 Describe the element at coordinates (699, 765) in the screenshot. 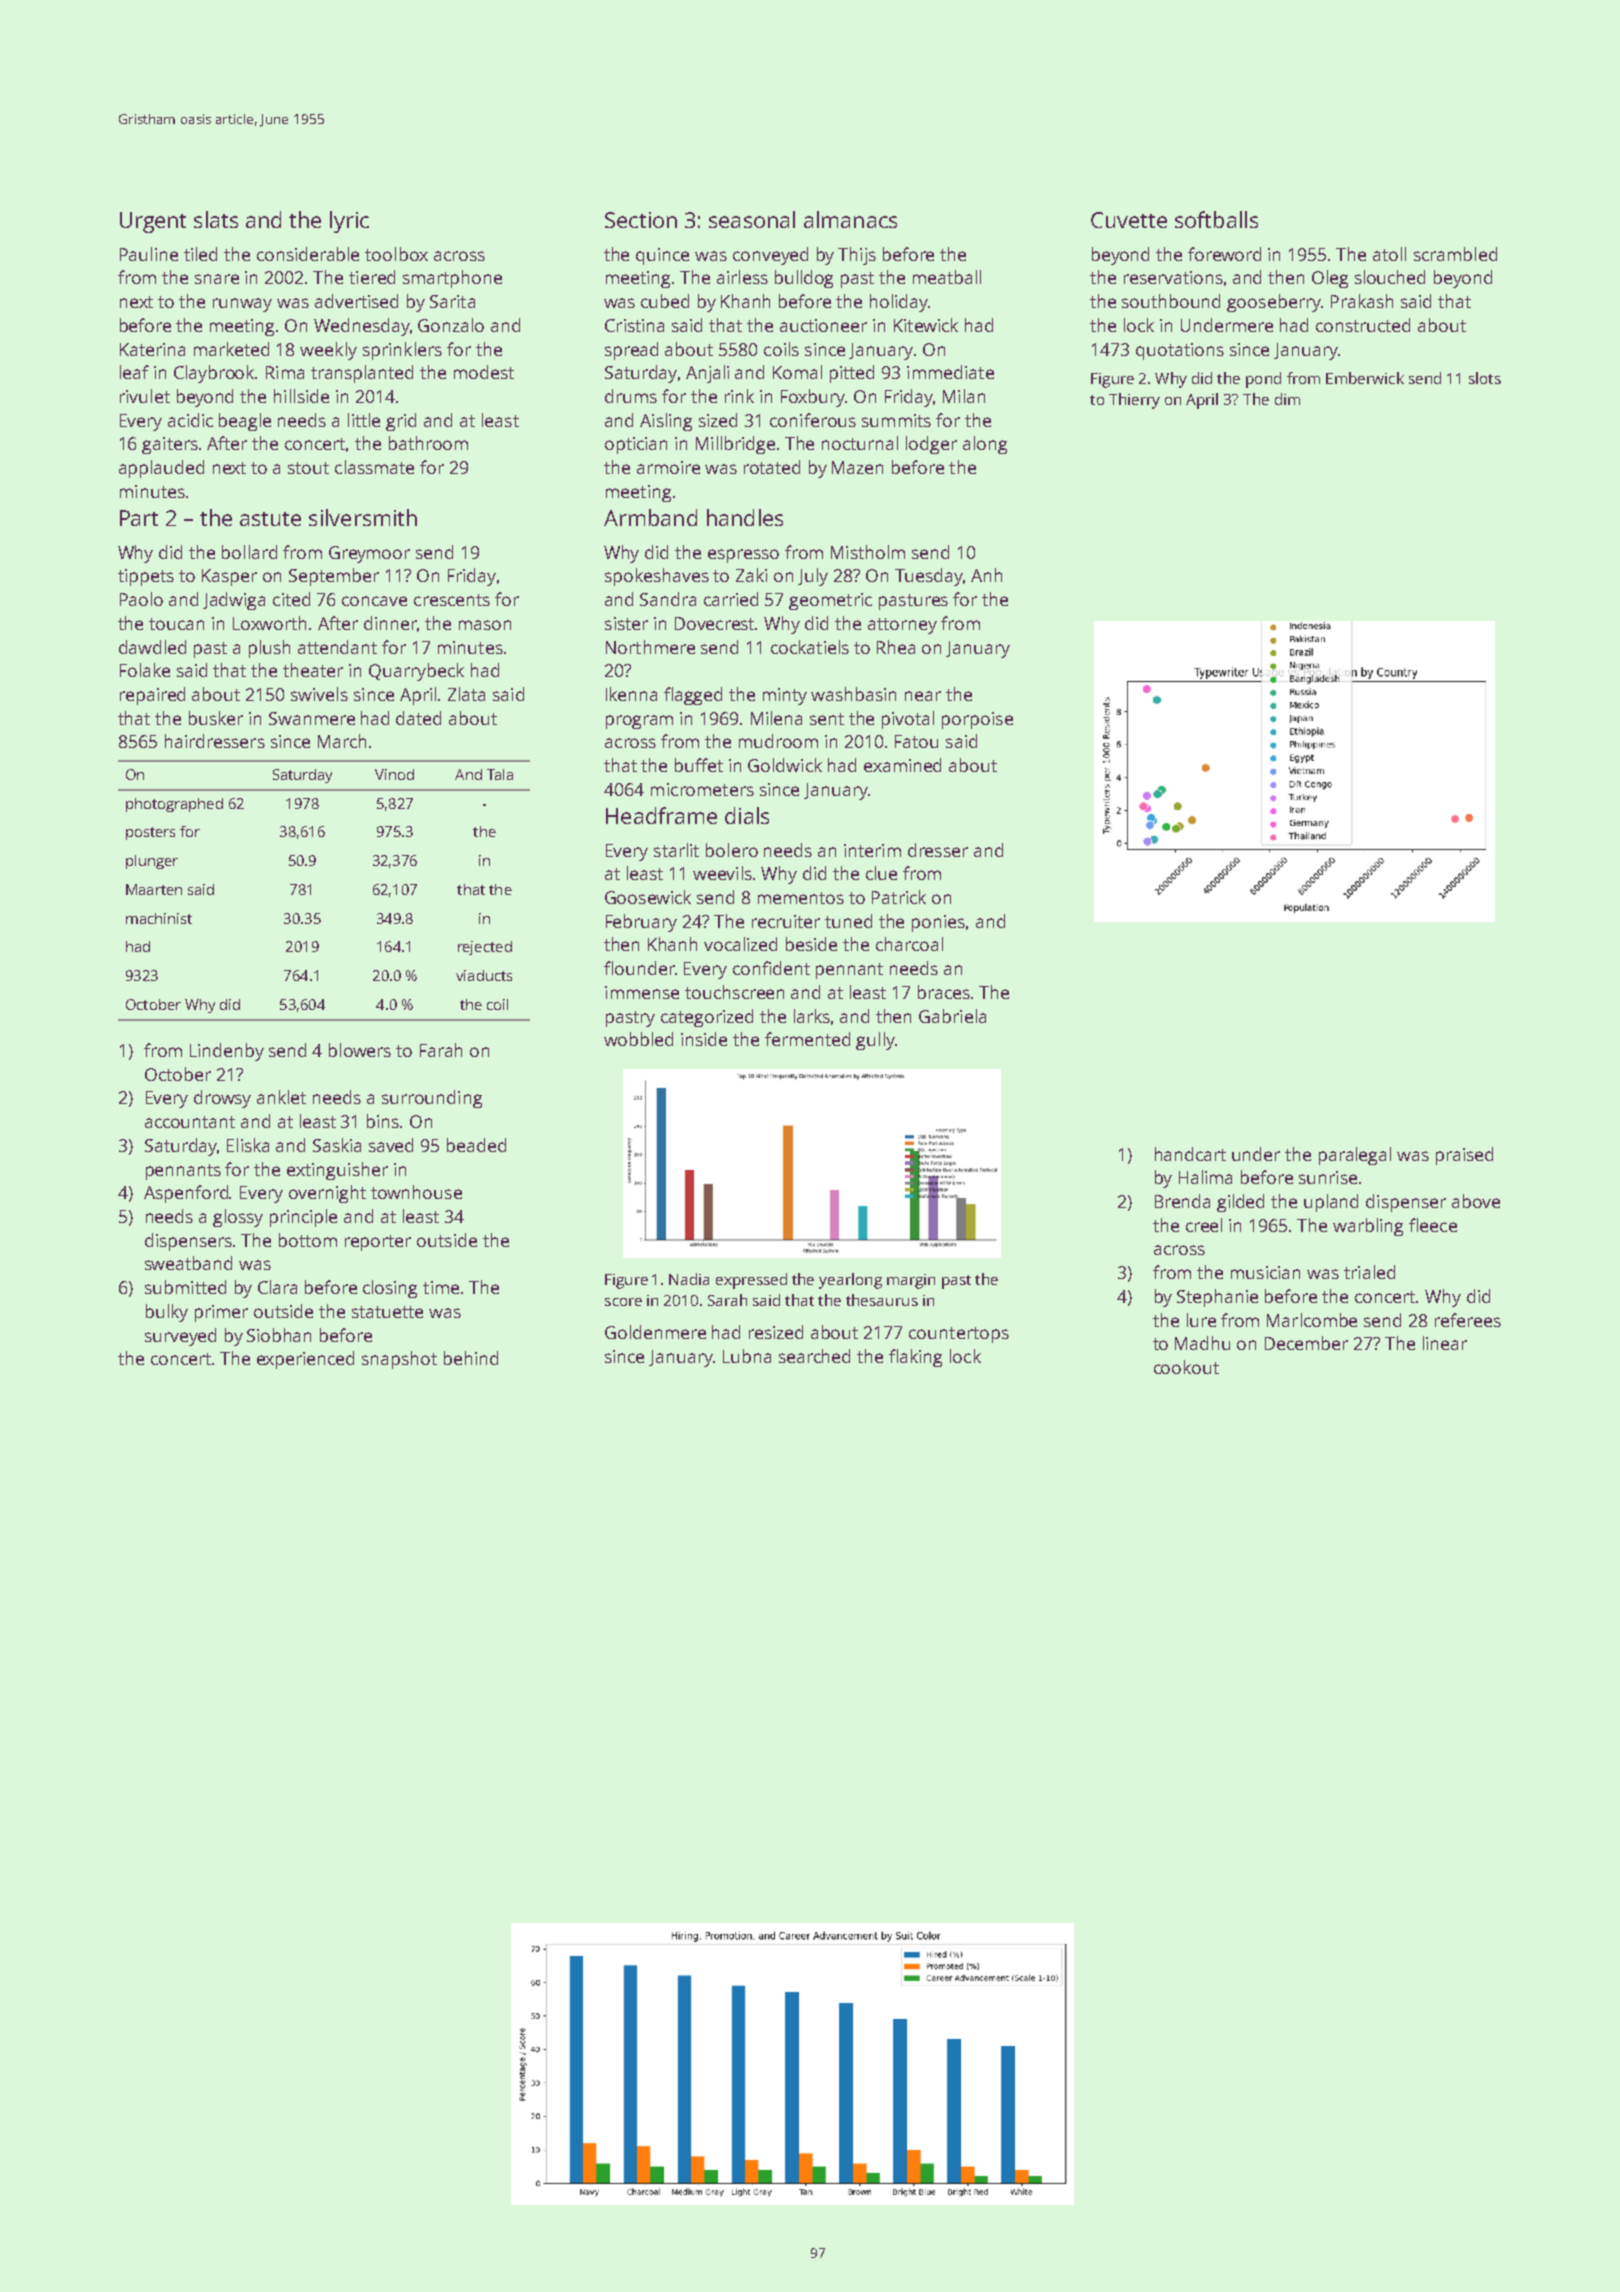

I see `buffet` at that location.
